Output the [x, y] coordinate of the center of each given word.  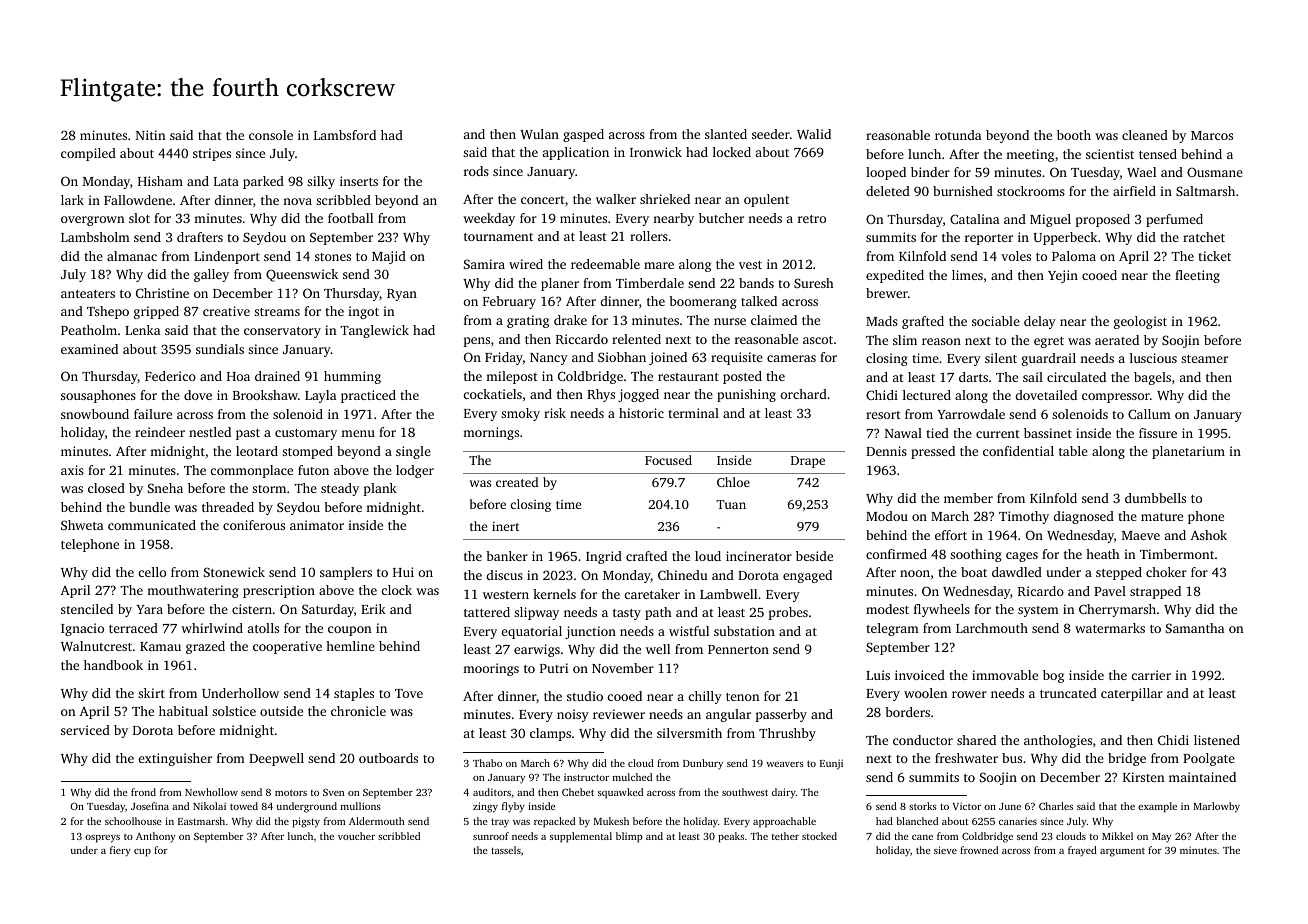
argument [1122, 852]
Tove [409, 693]
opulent [766, 200]
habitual [183, 711]
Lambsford [345, 135]
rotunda [958, 135]
